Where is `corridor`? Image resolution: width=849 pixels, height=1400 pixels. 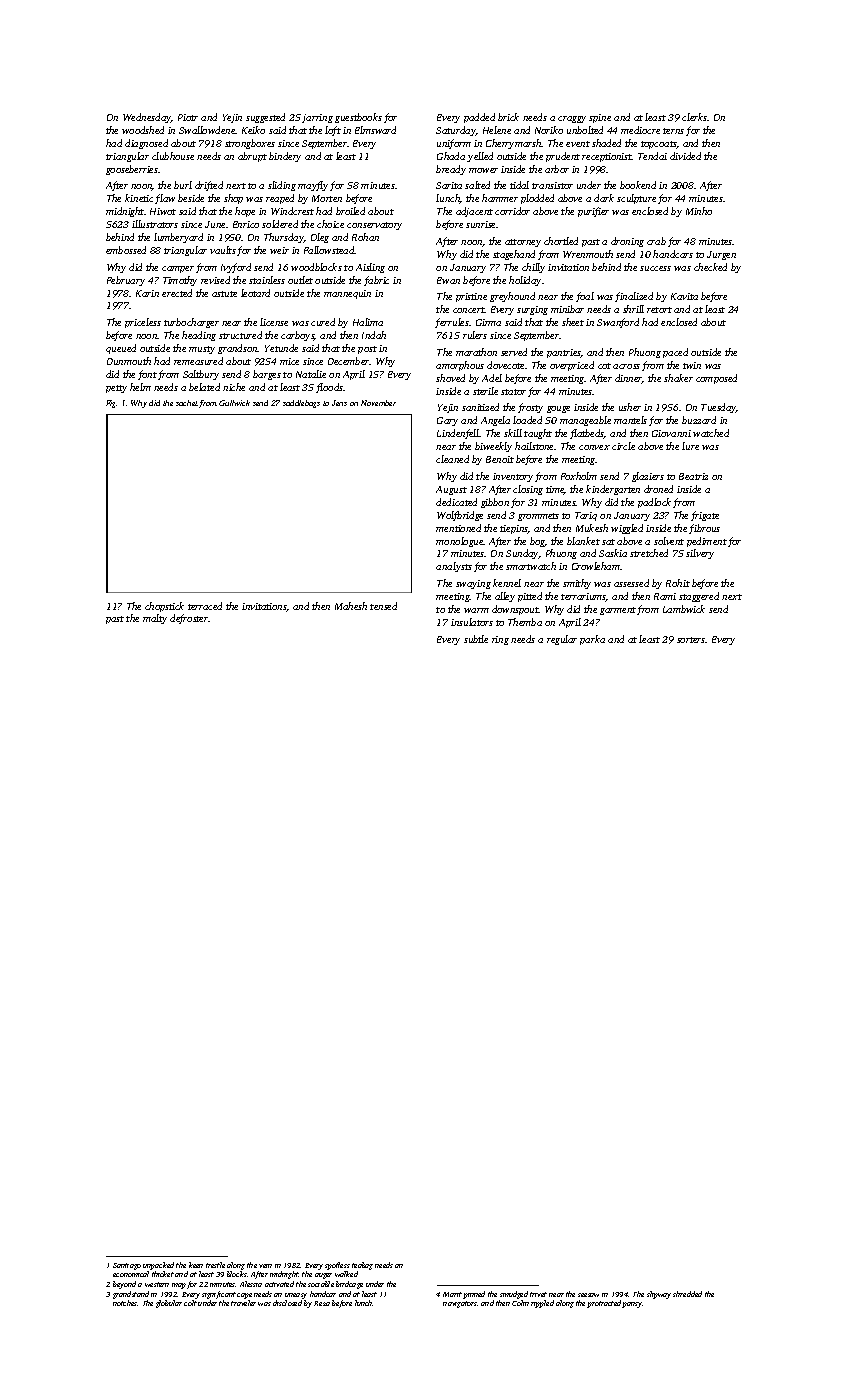 corridor is located at coordinates (512, 211).
